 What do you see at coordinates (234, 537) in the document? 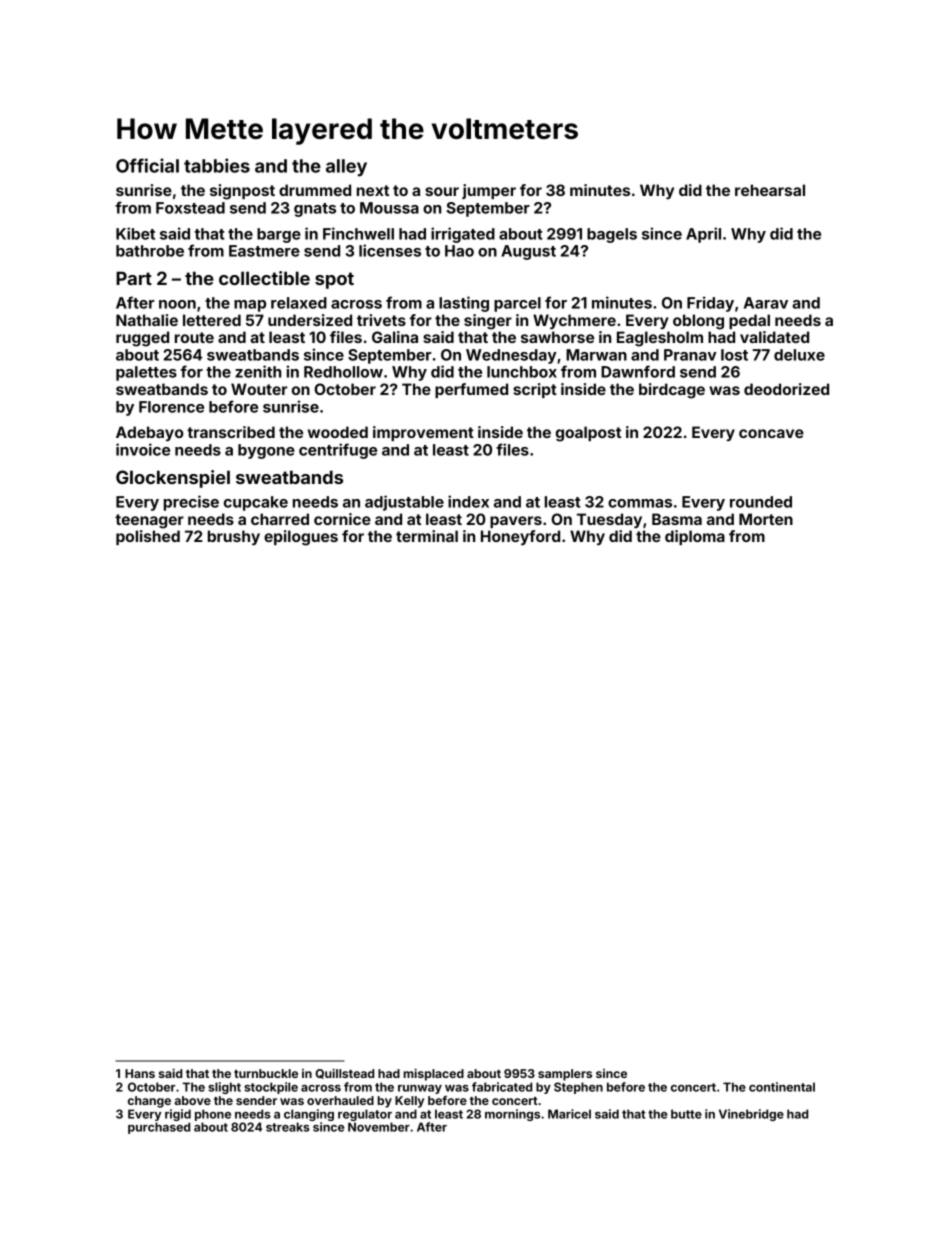
I see `brushy` at bounding box center [234, 537].
